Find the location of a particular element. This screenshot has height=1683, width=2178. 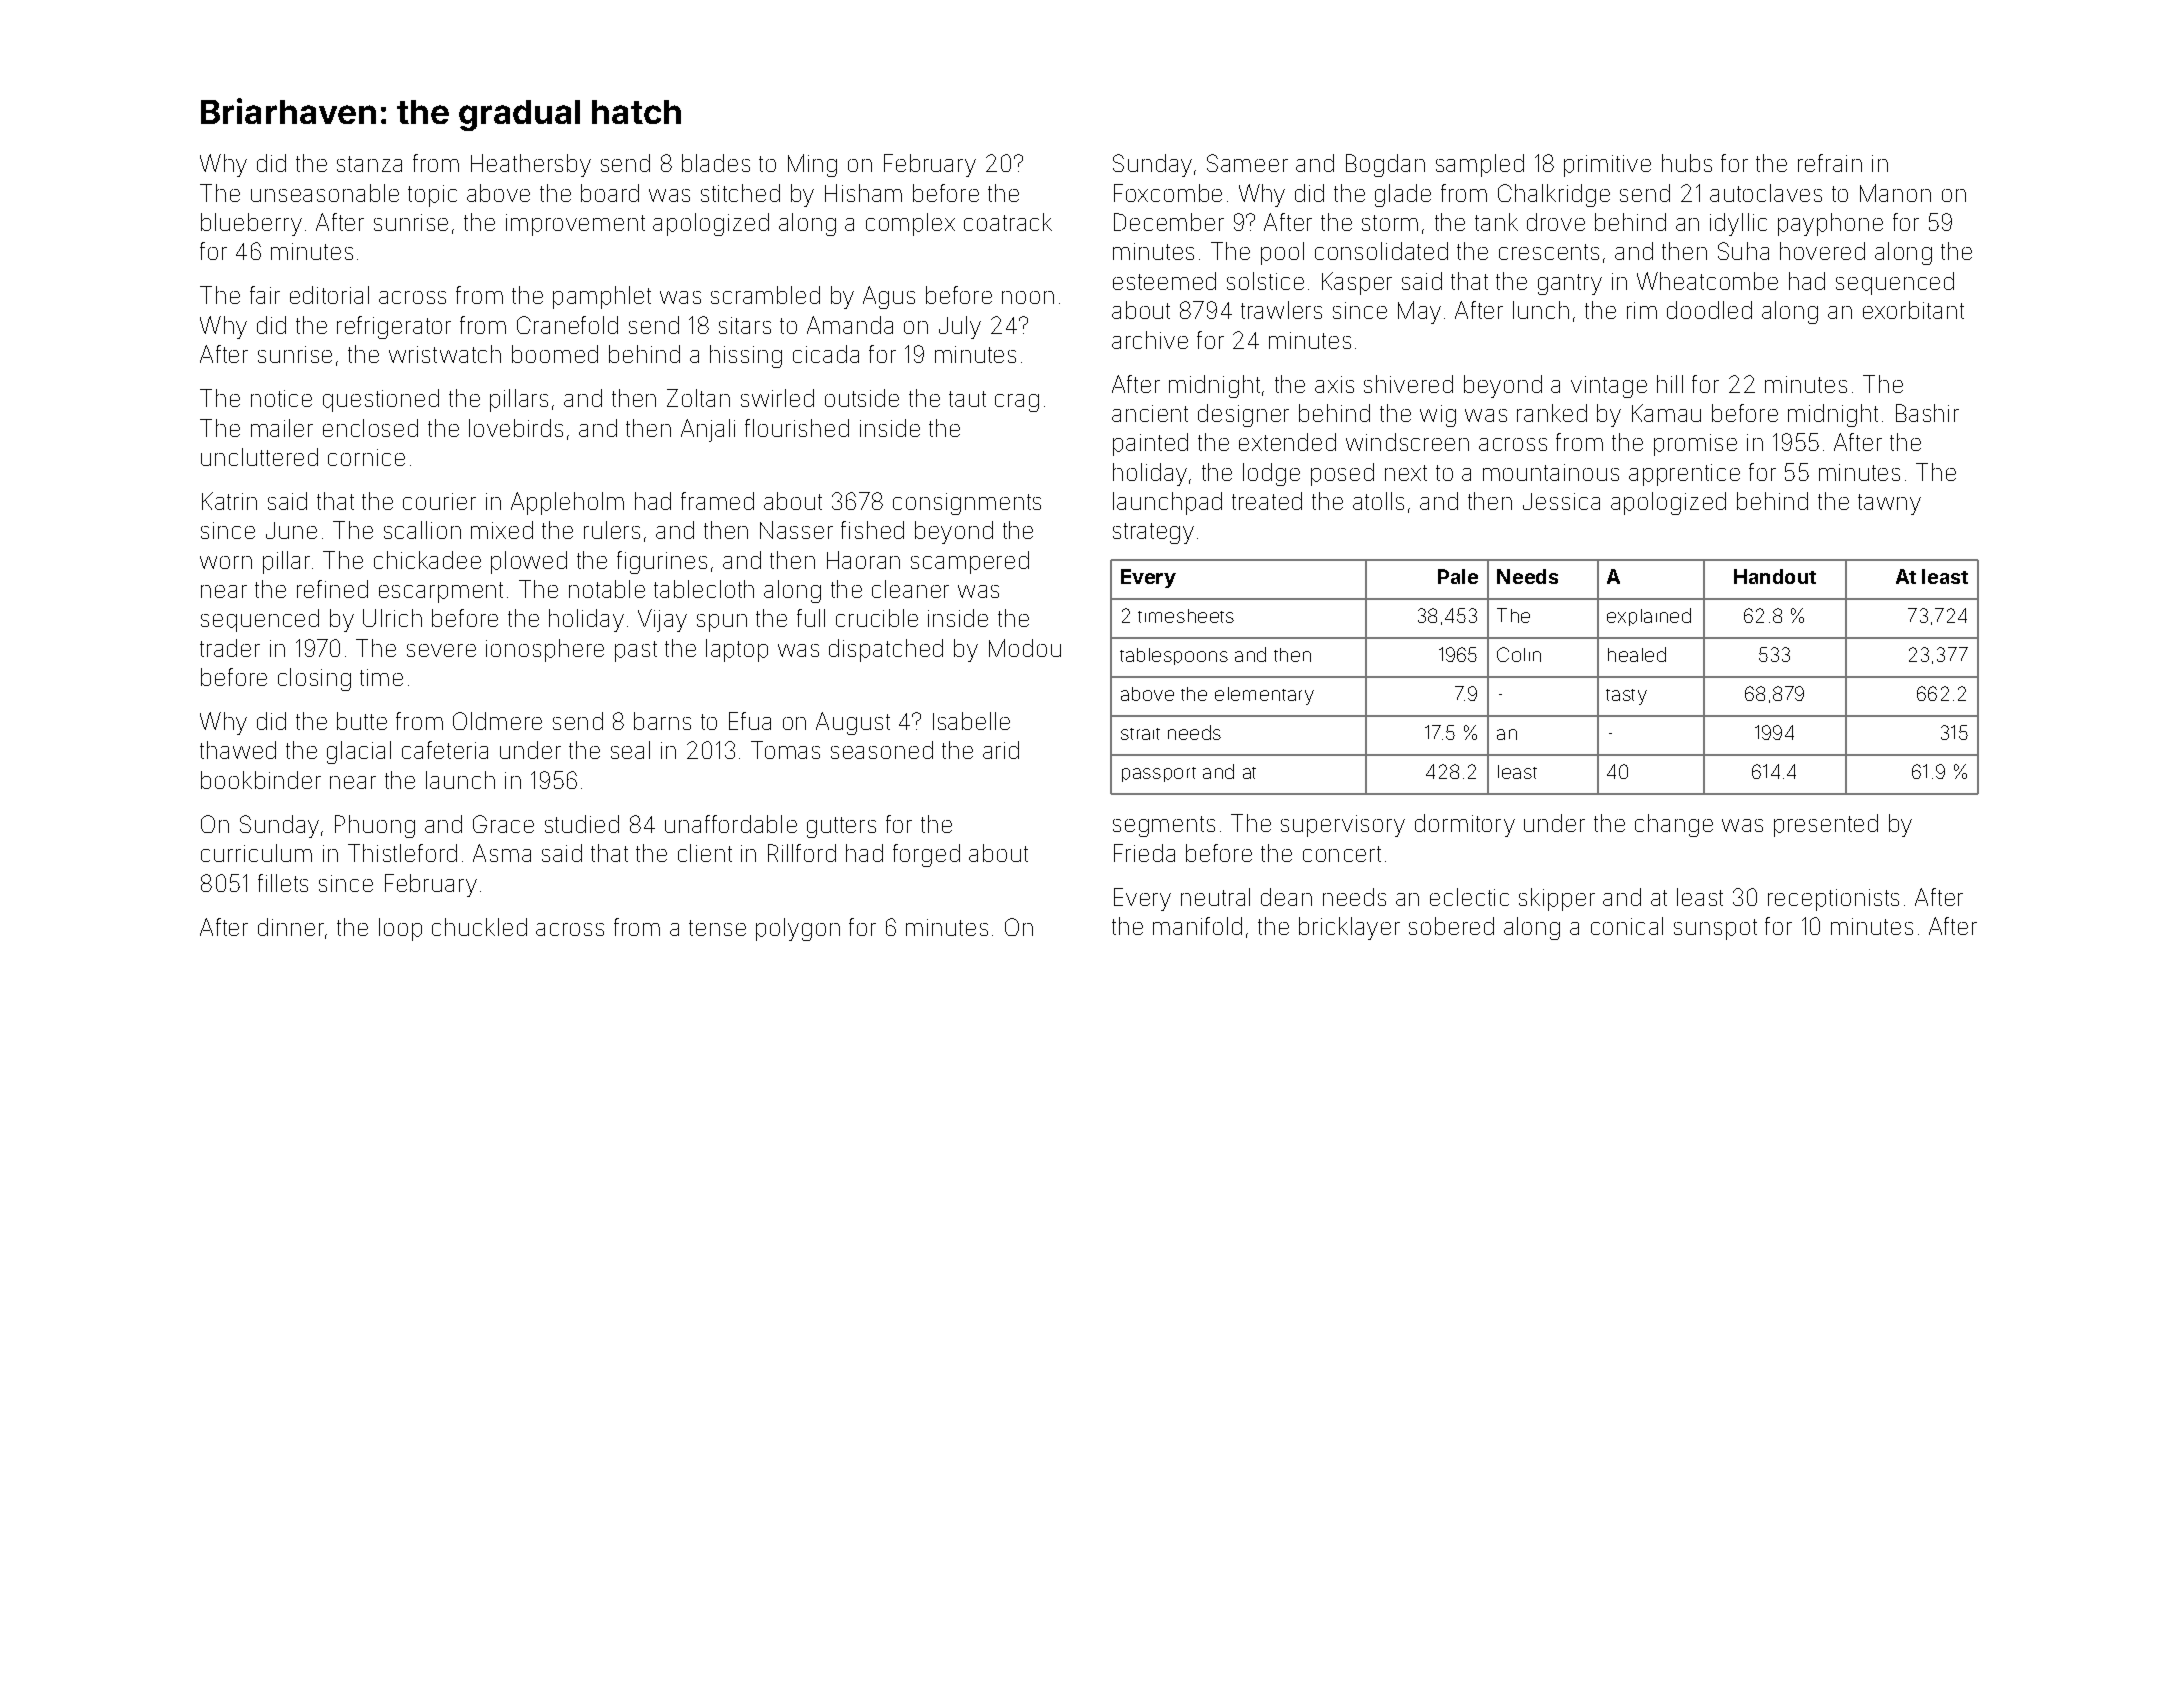

chuckled is located at coordinates (479, 927).
